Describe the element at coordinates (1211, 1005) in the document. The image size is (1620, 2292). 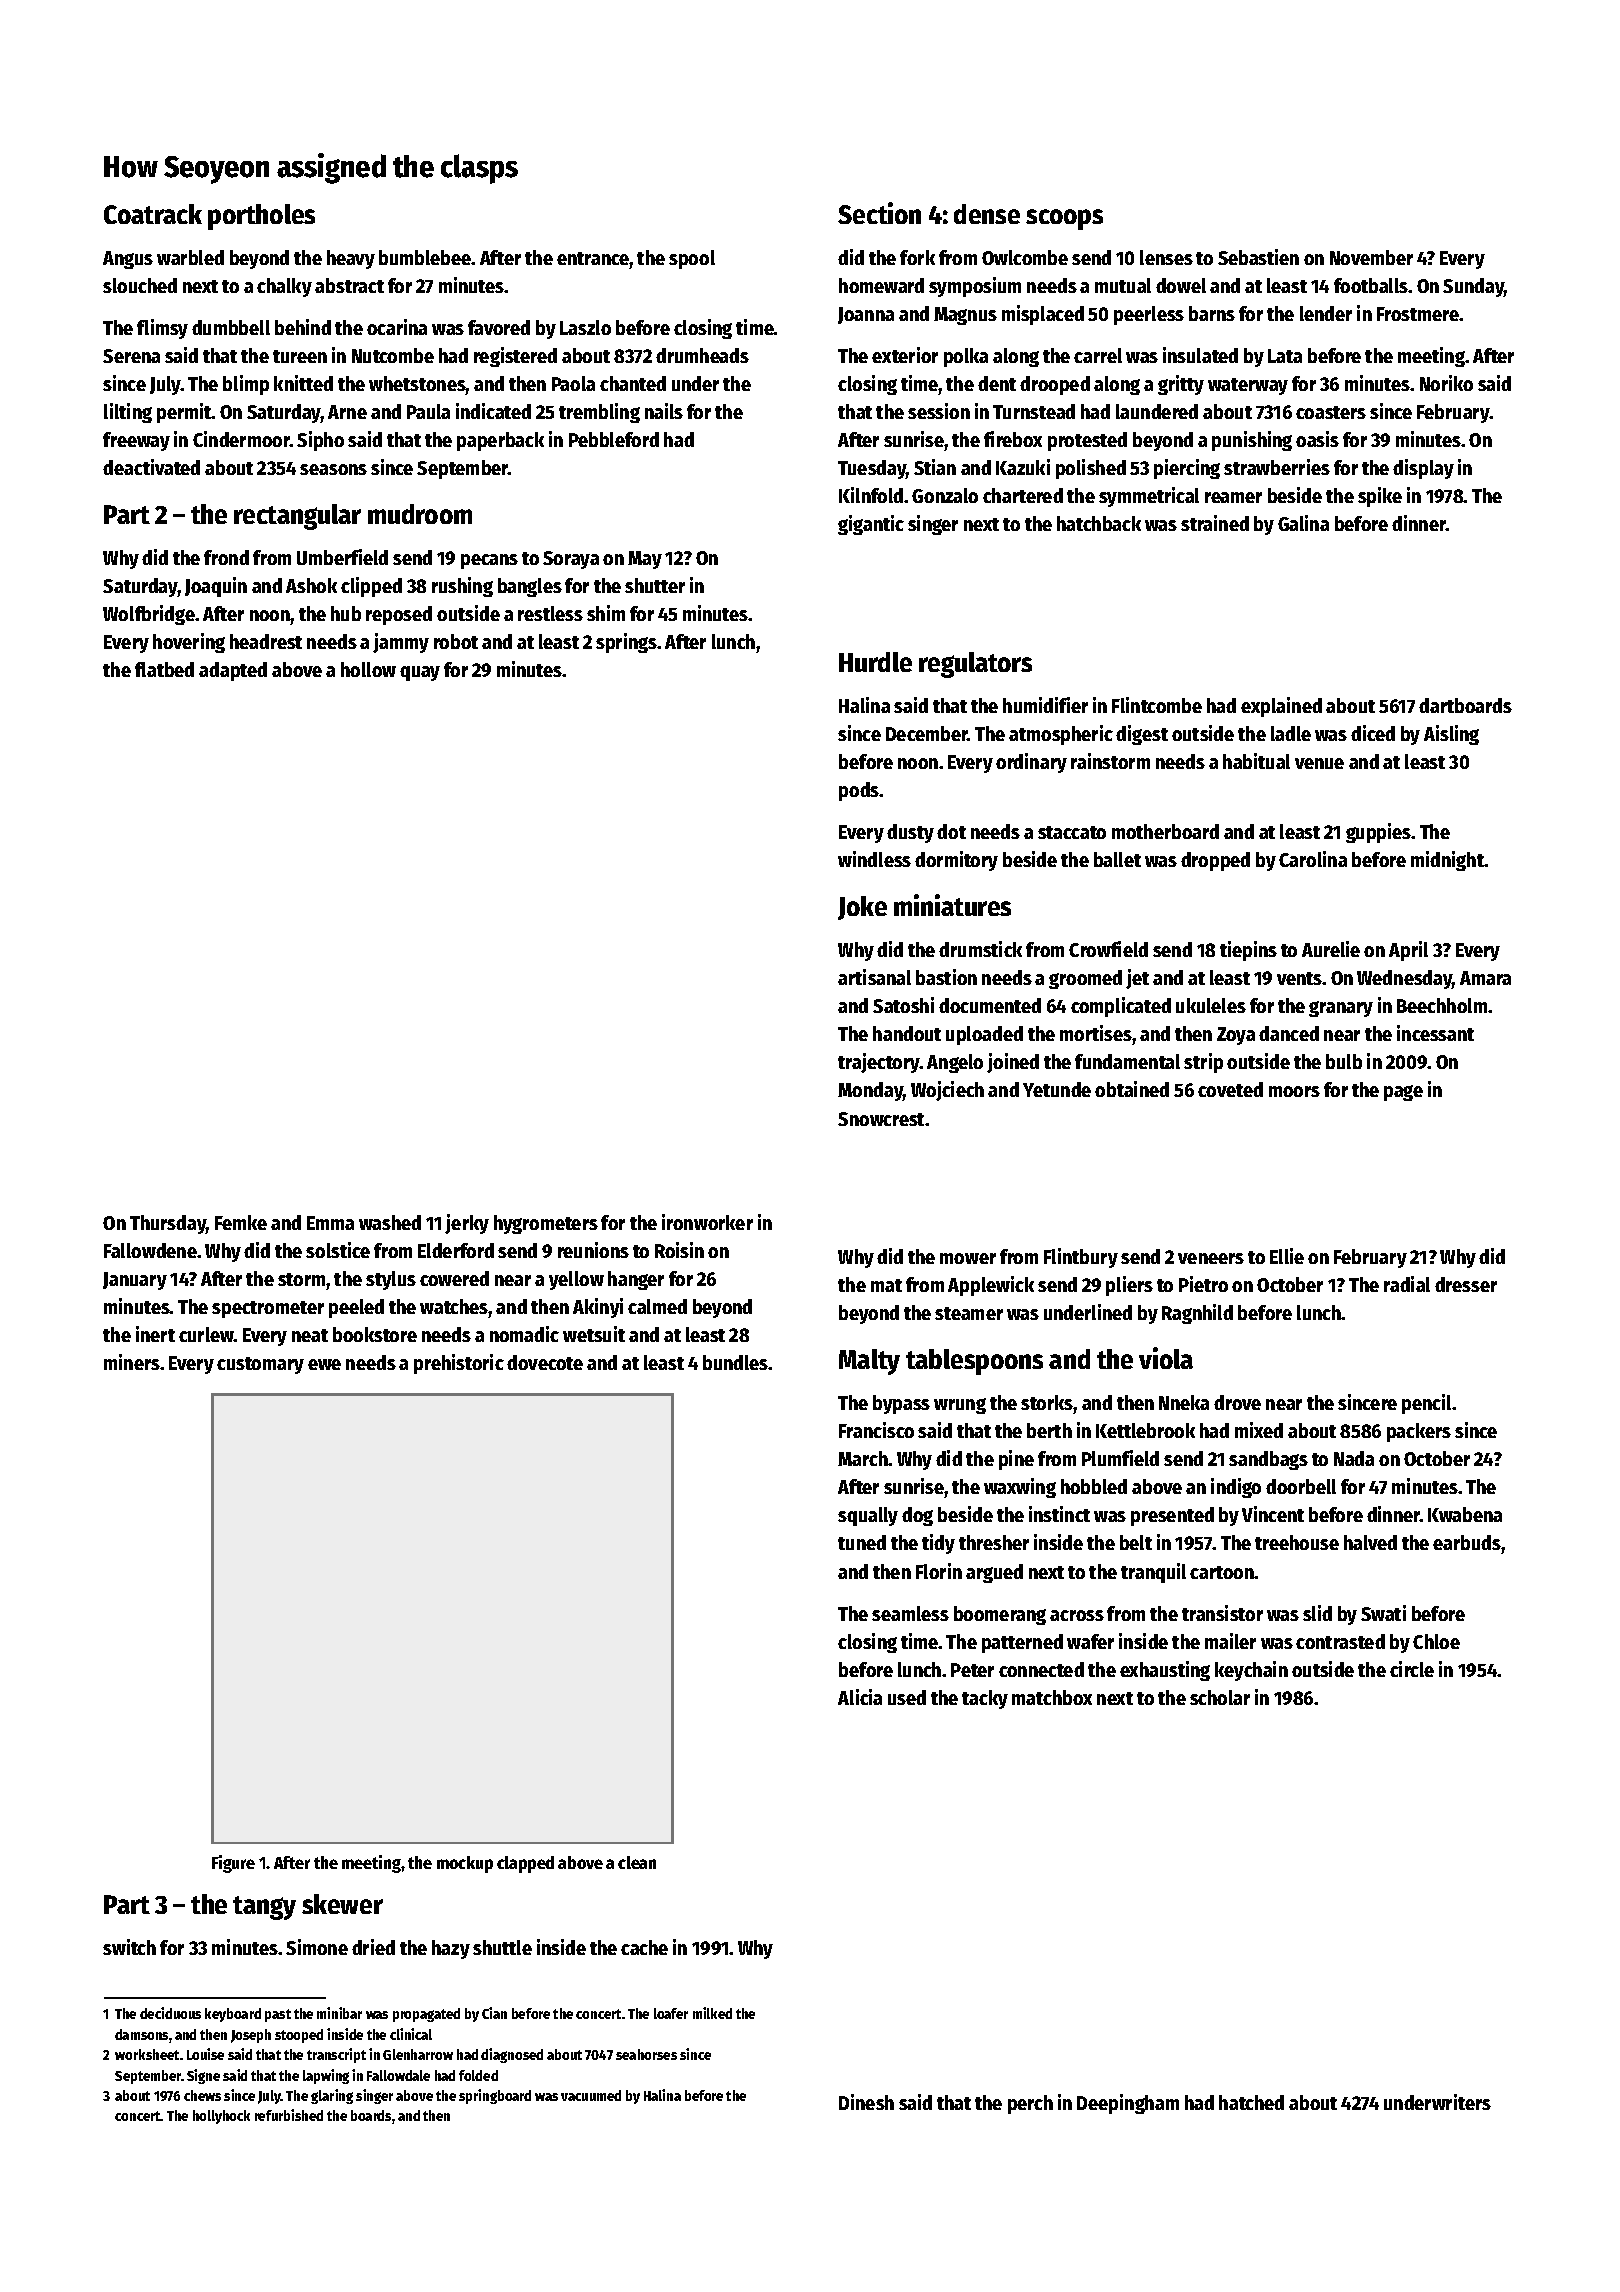
I see `ukuleles` at that location.
